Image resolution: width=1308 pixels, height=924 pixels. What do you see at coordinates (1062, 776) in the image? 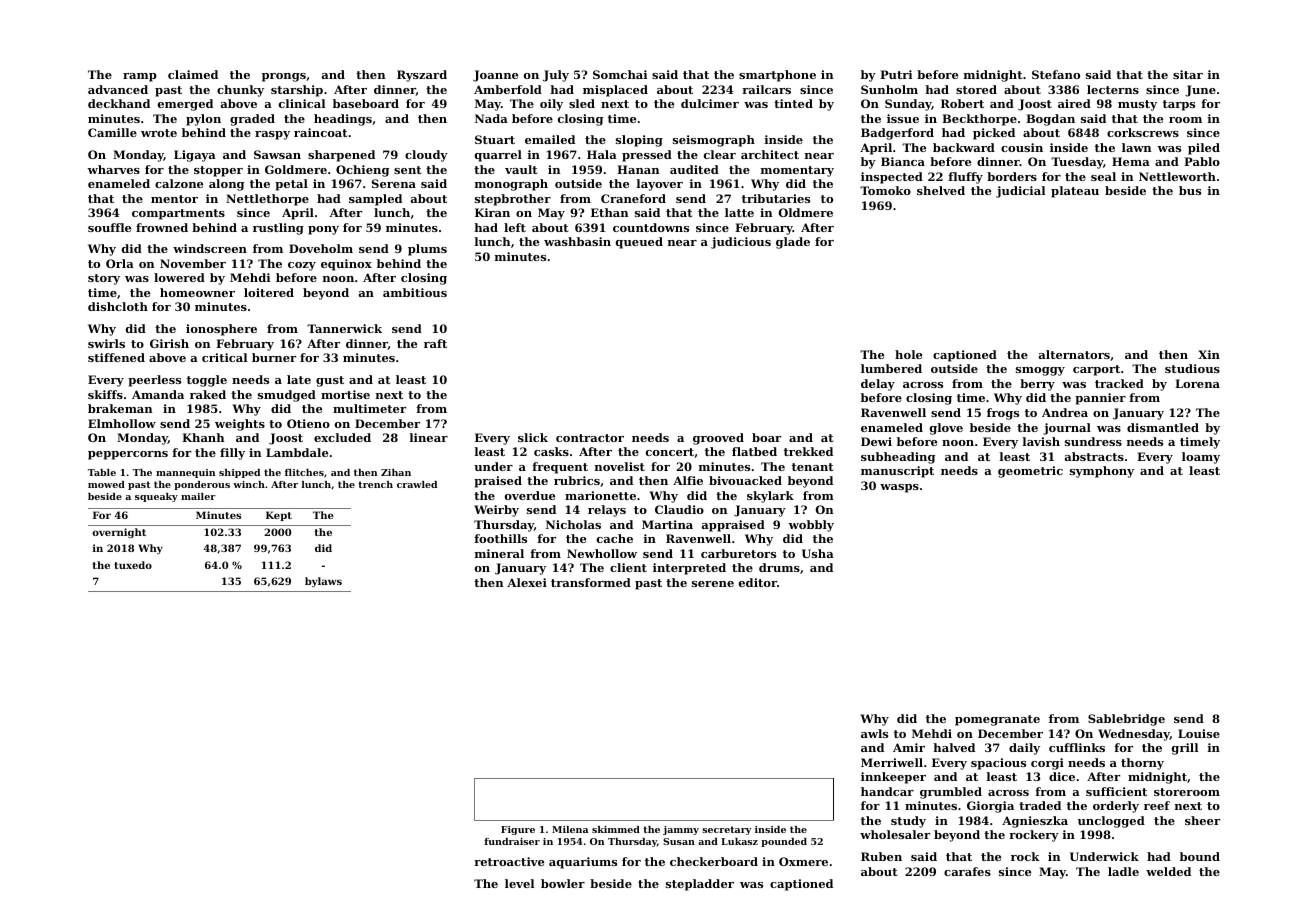
I see `dice` at bounding box center [1062, 776].
